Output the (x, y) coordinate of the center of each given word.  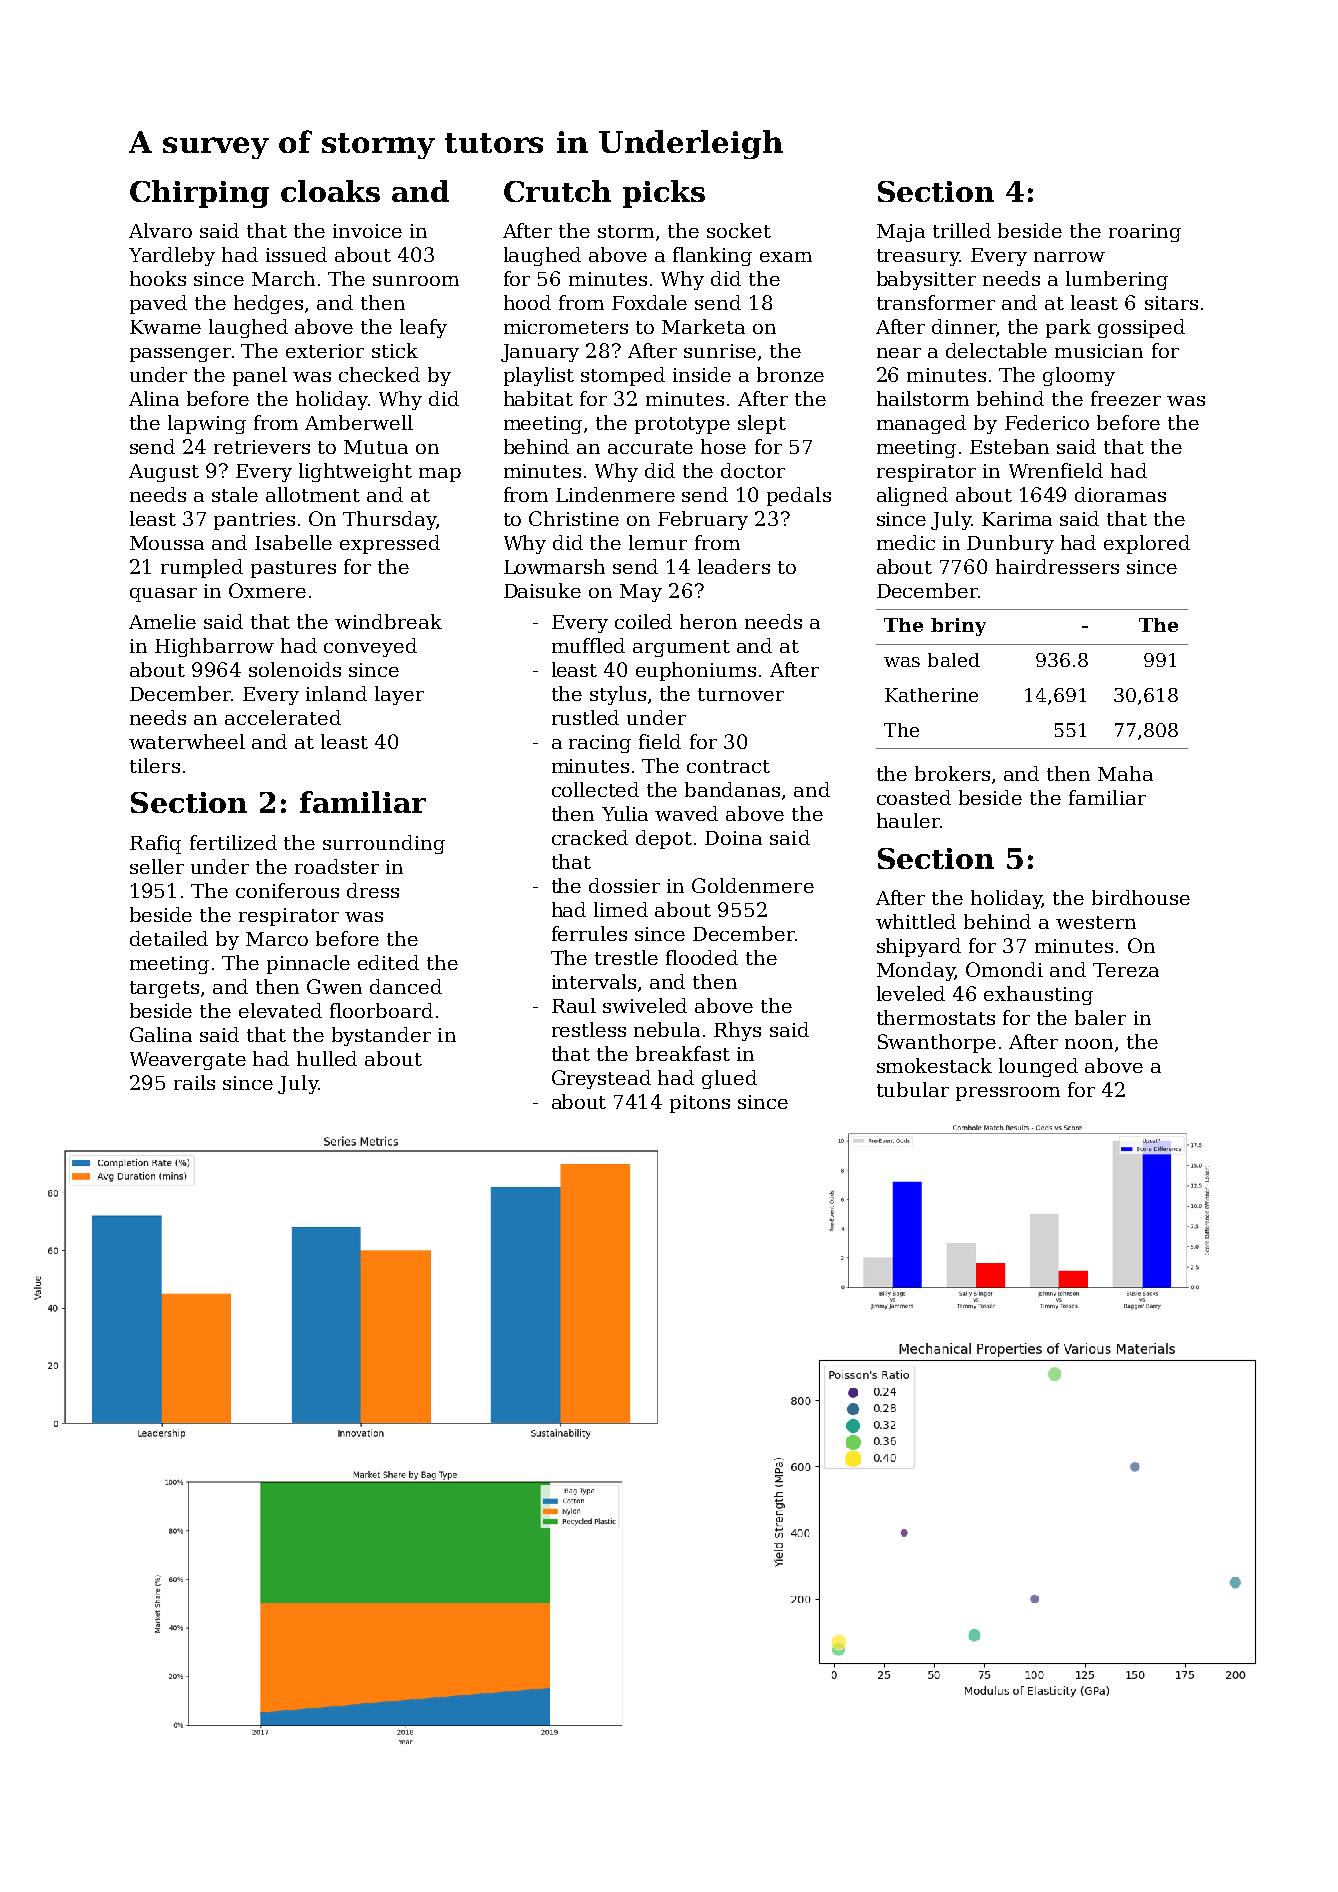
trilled (962, 230)
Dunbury (1010, 544)
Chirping (199, 194)
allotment (313, 494)
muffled (588, 645)
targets (164, 989)
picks (664, 194)
